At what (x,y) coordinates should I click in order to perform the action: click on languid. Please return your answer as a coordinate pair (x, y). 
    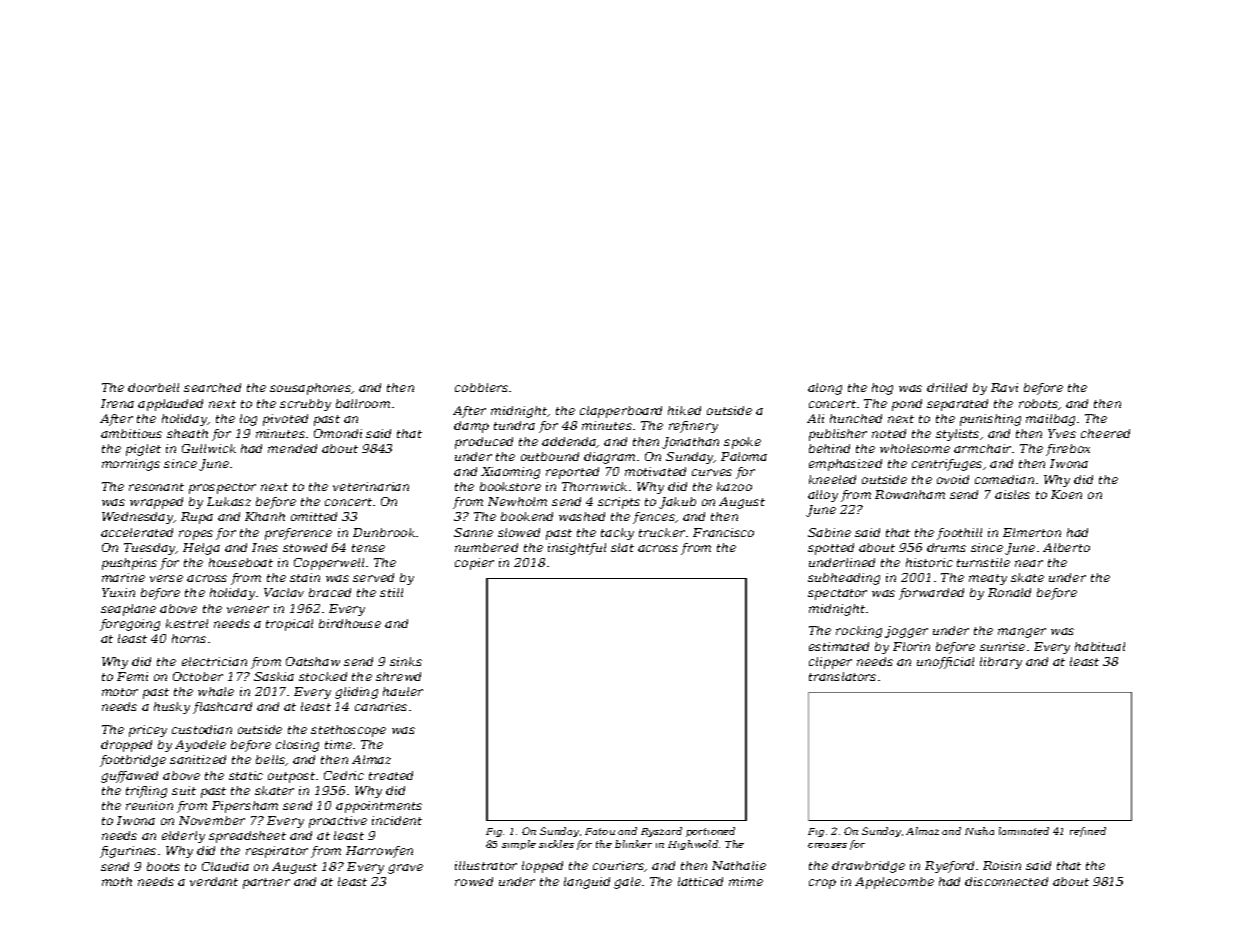
    Looking at the image, I should click on (587, 883).
